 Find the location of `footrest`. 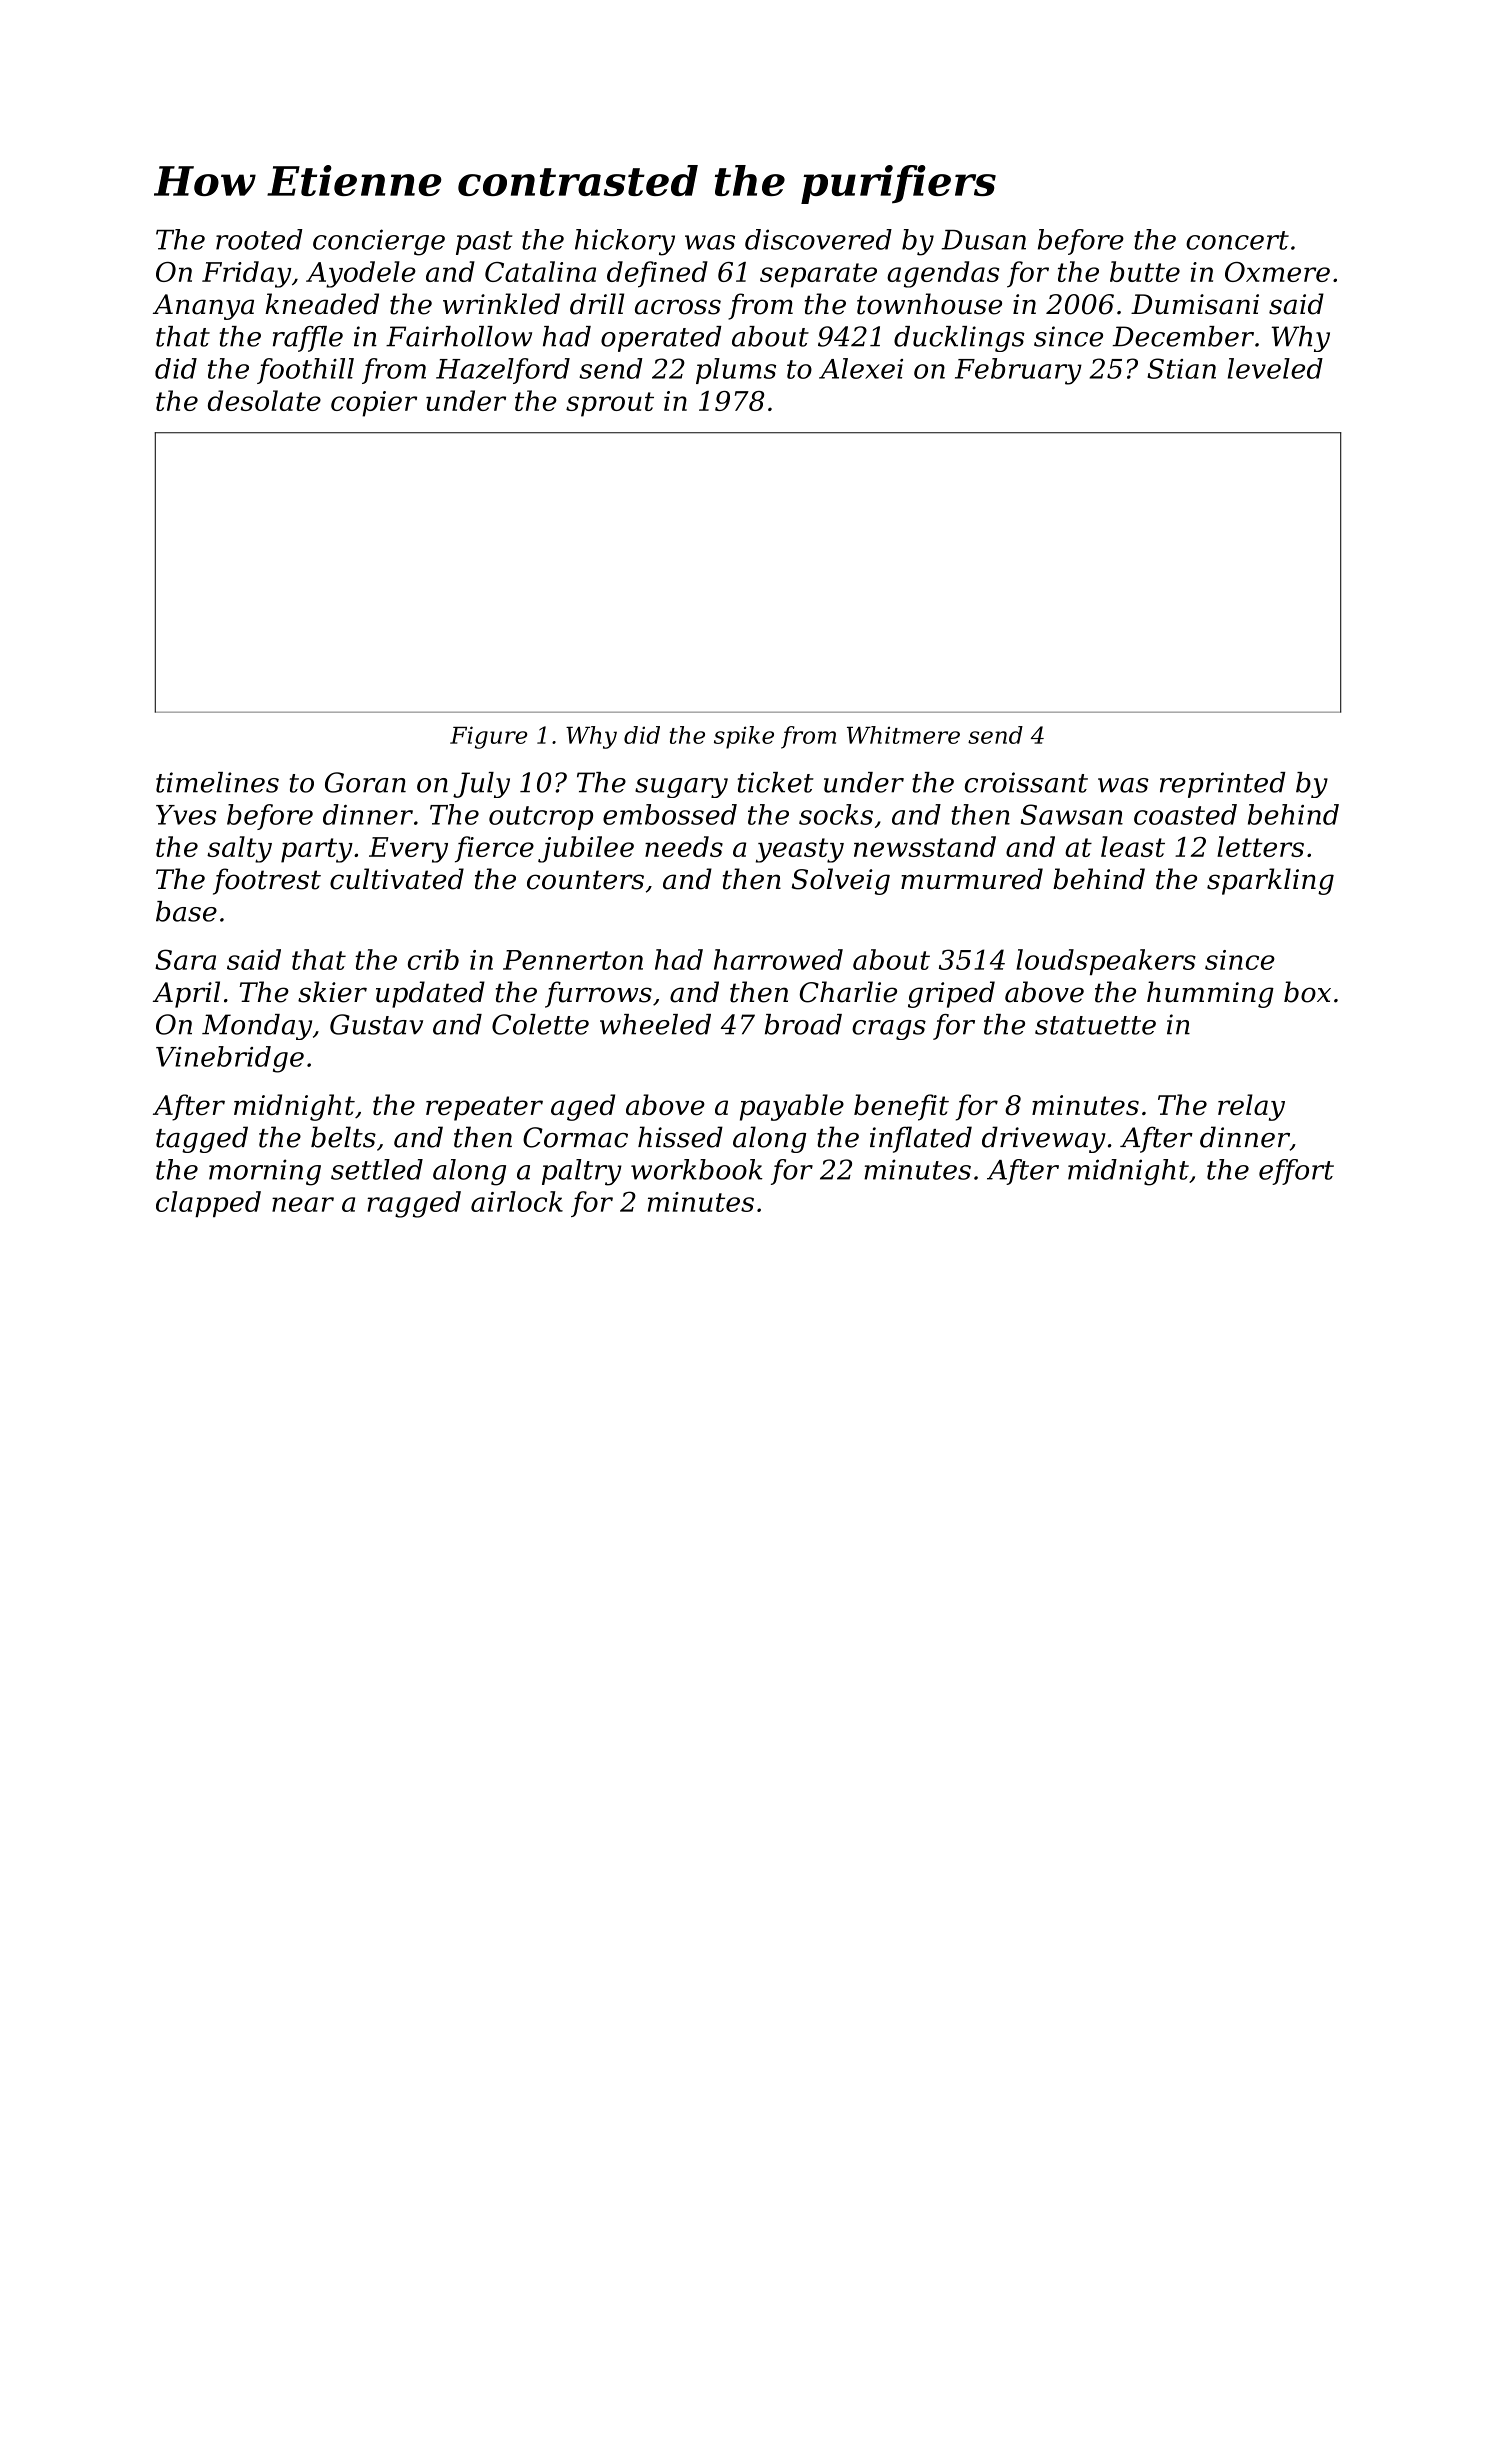

footrest is located at coordinates (267, 881).
